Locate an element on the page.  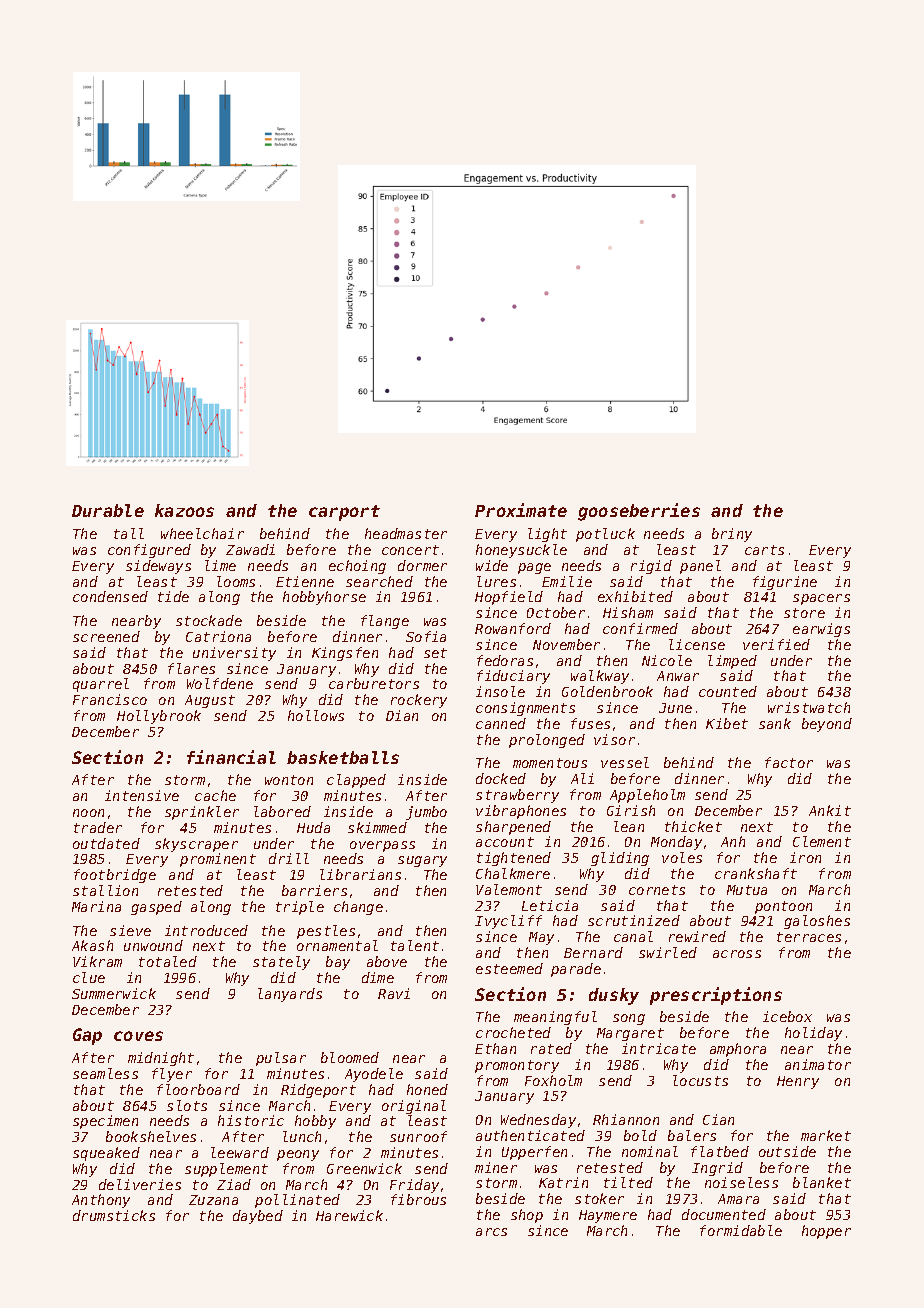
wristwatch is located at coordinates (809, 707).
